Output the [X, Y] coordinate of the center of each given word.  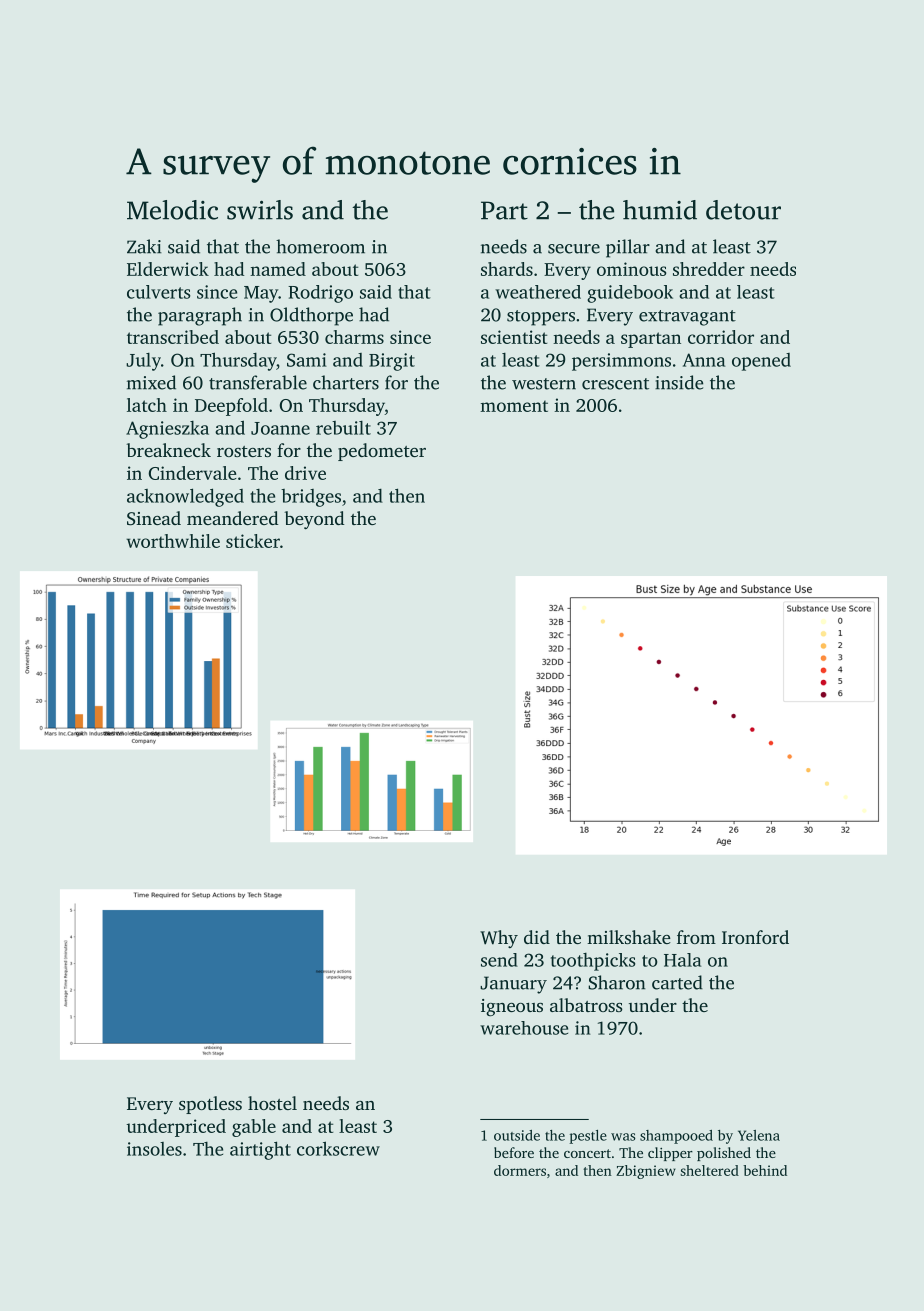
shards [507, 269]
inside [679, 382]
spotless [210, 1105]
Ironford [755, 937]
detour [743, 210]
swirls [260, 210]
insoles [154, 1149]
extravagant [687, 318]
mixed [151, 382]
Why [499, 939]
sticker [253, 541]
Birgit [392, 362]
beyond [314, 520]
